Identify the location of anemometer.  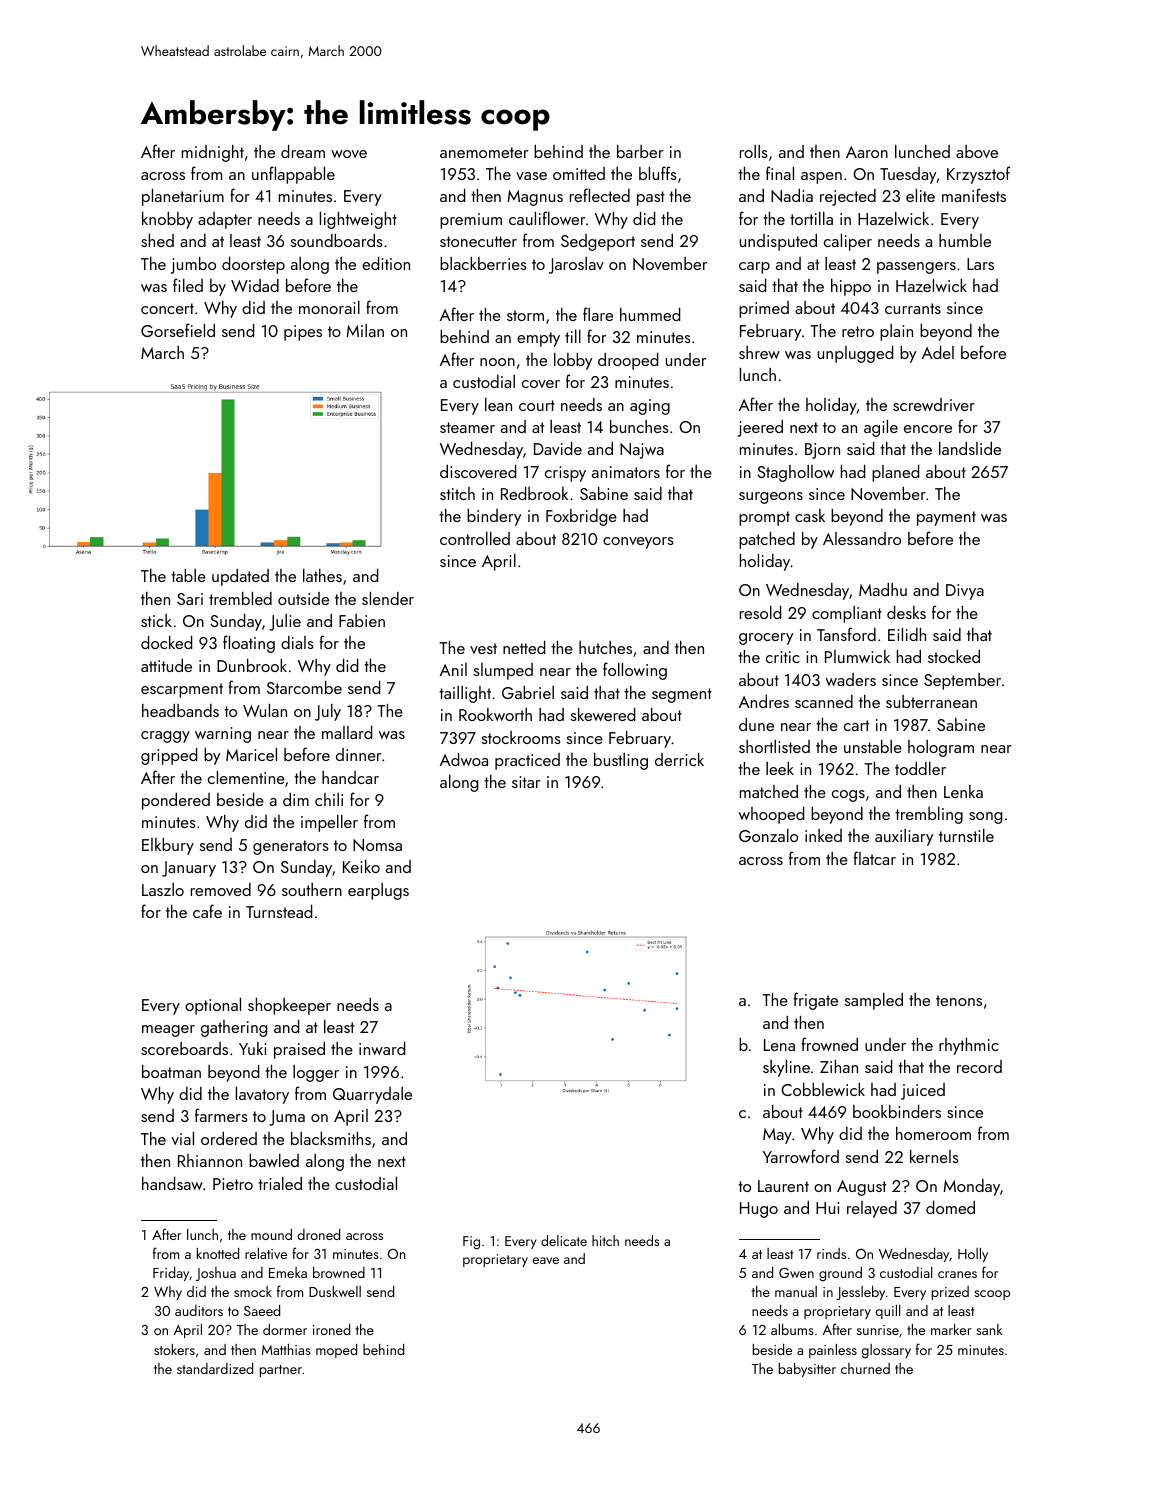
(484, 152).
